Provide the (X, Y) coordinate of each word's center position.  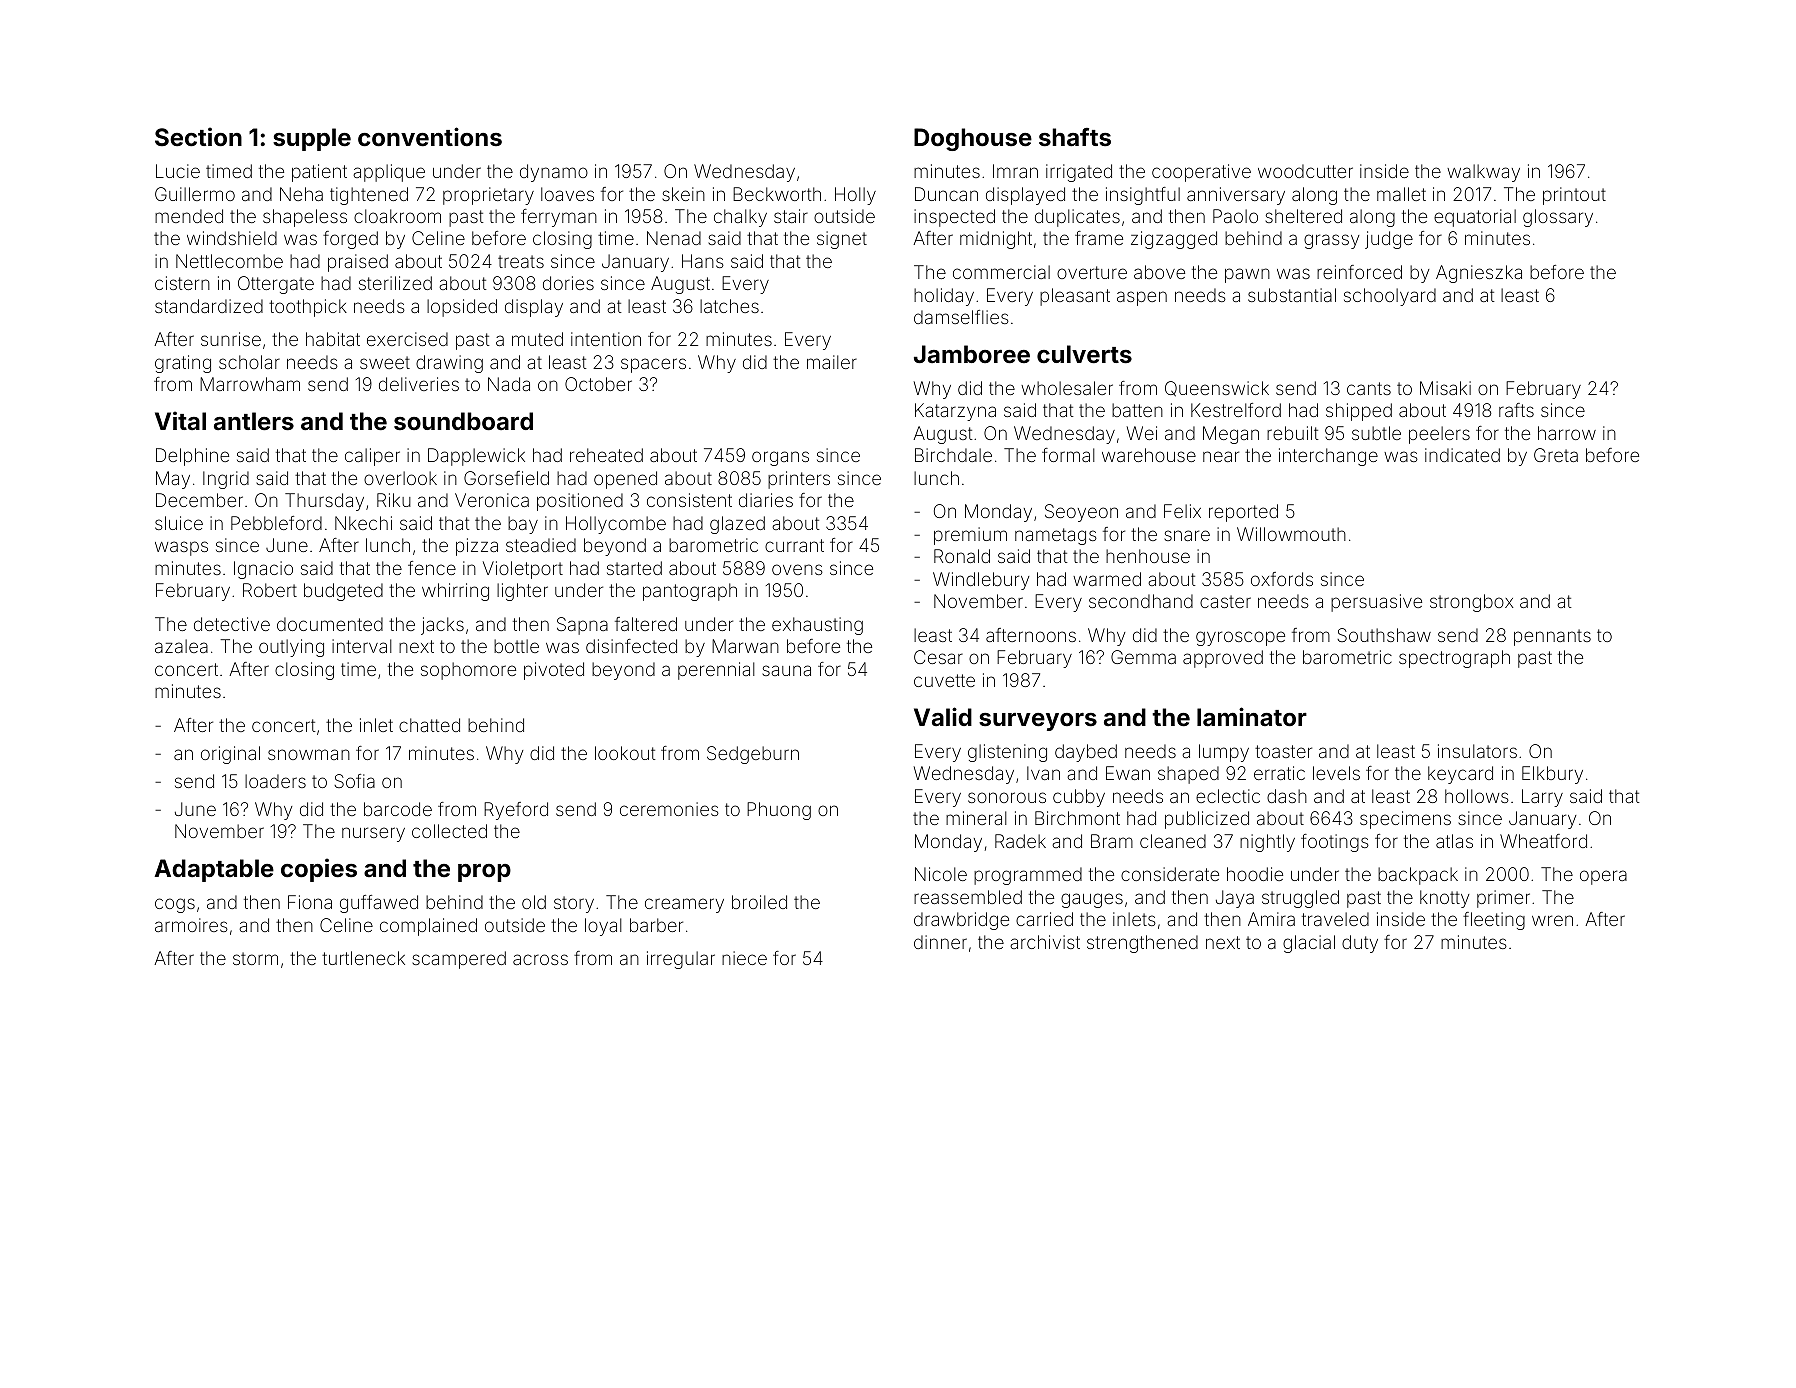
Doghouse (973, 139)
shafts (1075, 137)
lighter (522, 592)
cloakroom (397, 216)
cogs (175, 905)
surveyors (1038, 722)
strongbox (1471, 603)
